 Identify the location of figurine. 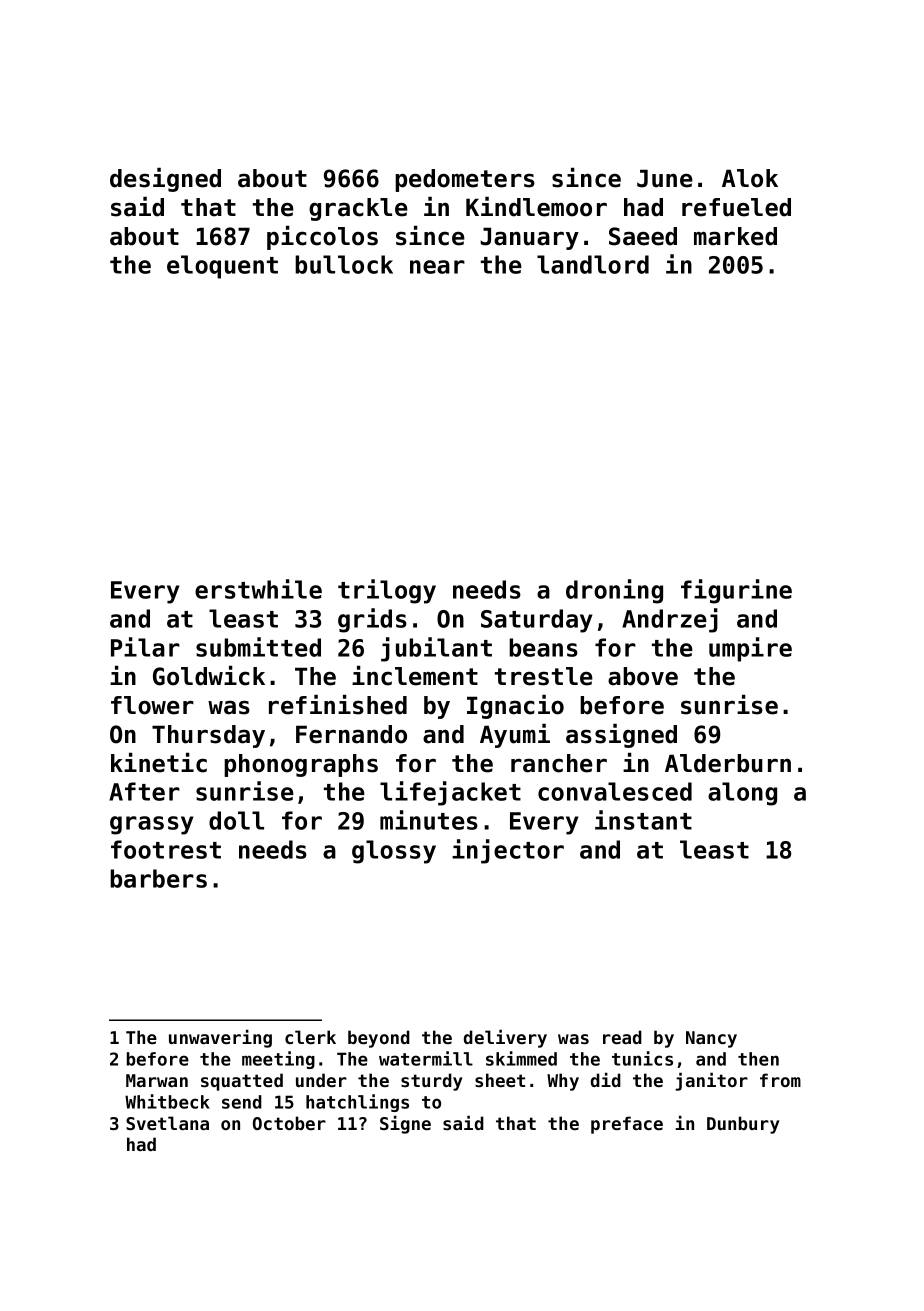
(736, 591).
